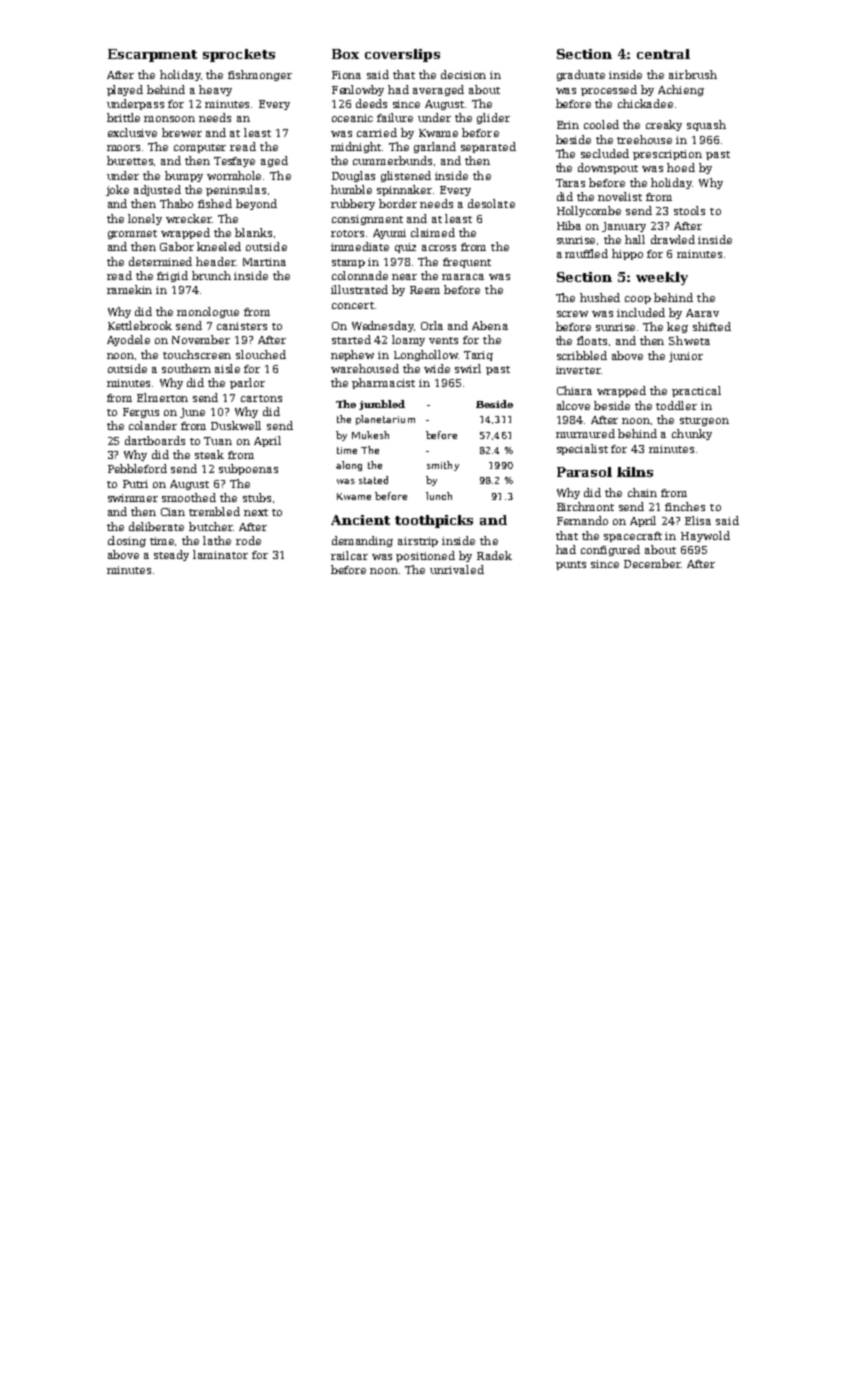  Describe the element at coordinates (239, 55) in the screenshot. I see `sprockets` at that location.
